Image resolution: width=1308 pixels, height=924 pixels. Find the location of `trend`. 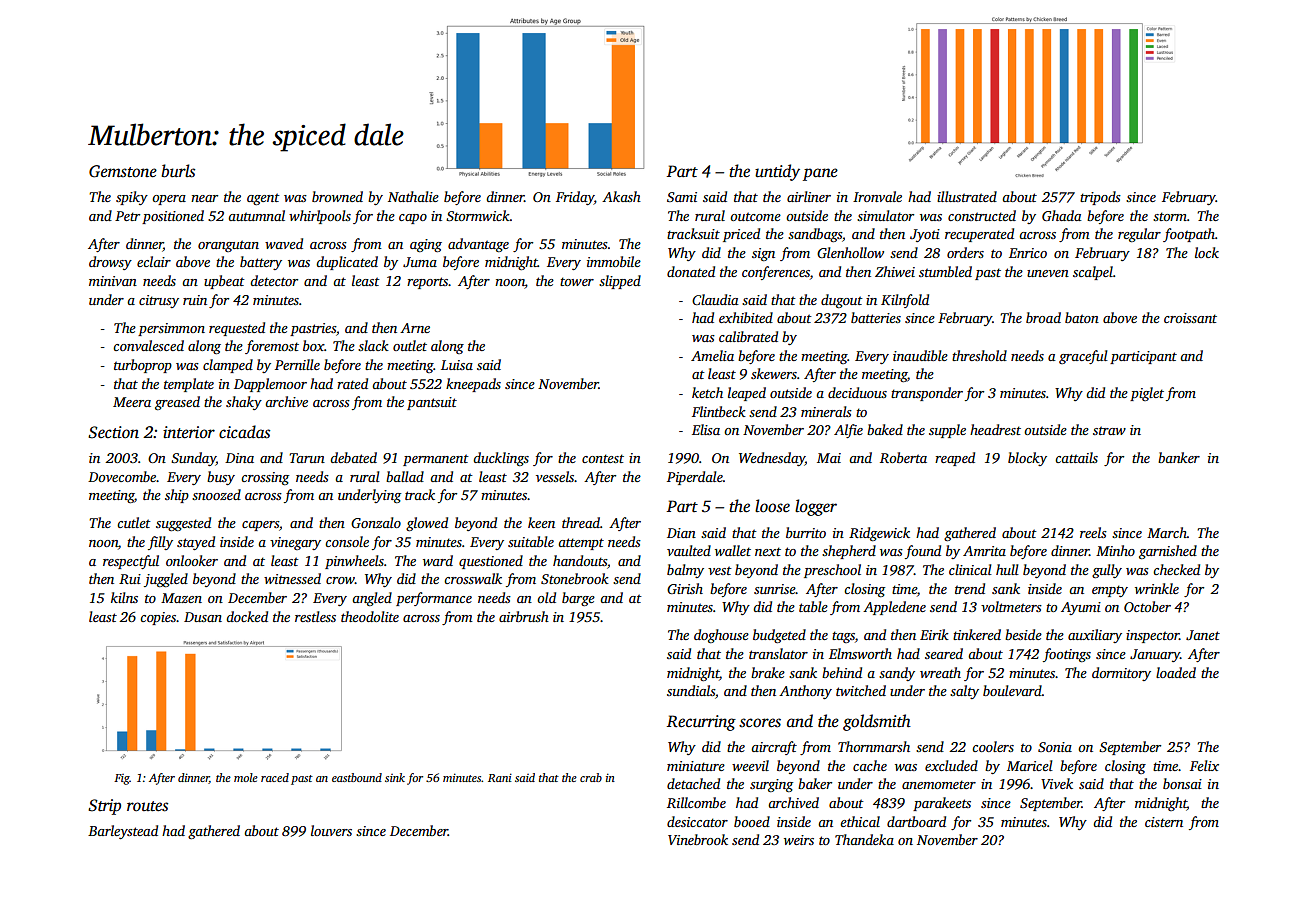

trend is located at coordinates (970, 588).
